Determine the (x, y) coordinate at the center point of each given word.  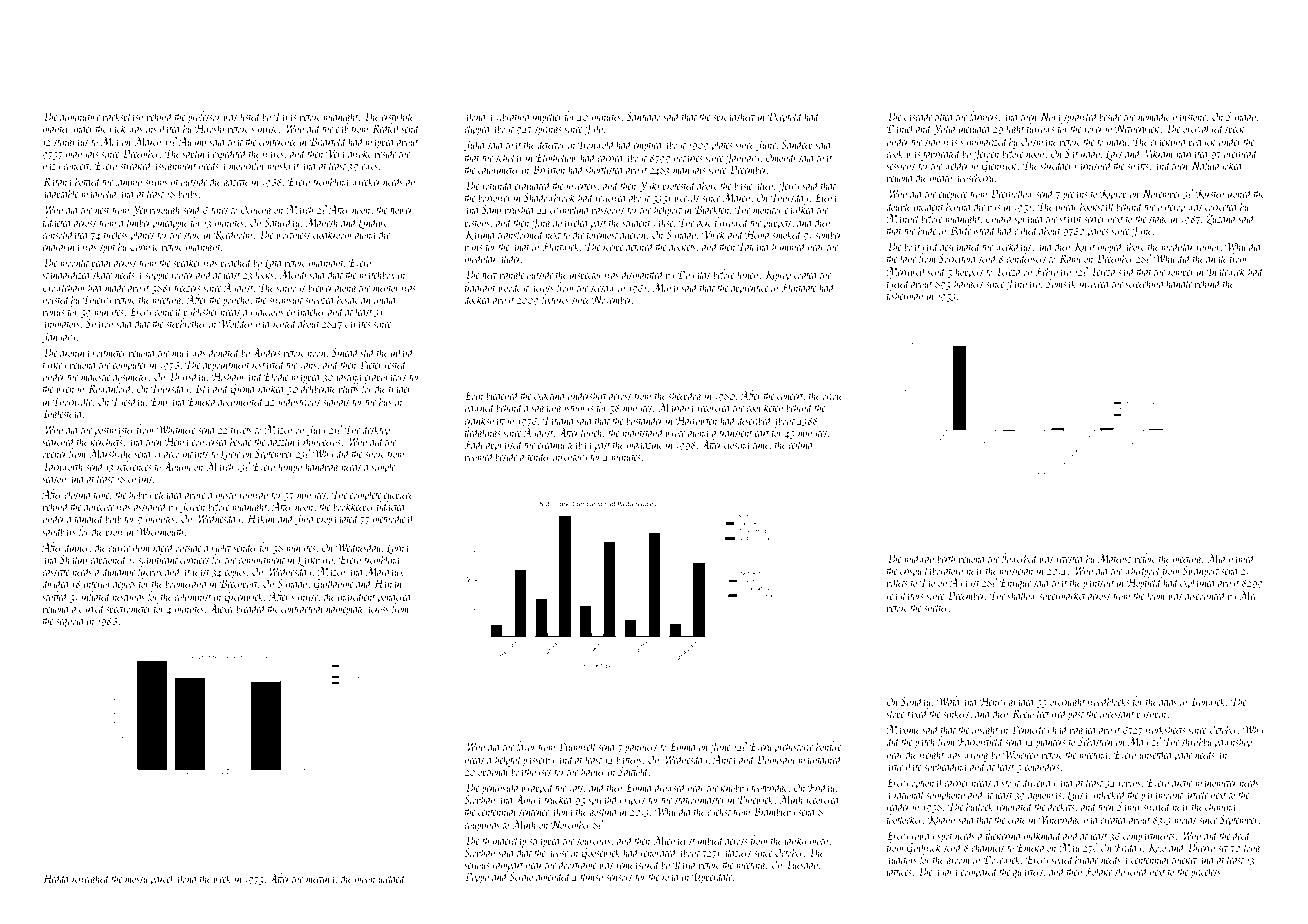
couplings (482, 825)
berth (946, 558)
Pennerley (1030, 730)
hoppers (969, 272)
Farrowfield (980, 743)
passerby (538, 760)
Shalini (74, 559)
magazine (645, 446)
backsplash (123, 117)
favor (525, 747)
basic (743, 185)
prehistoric (793, 747)
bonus (54, 311)
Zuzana (1220, 219)
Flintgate (798, 288)
